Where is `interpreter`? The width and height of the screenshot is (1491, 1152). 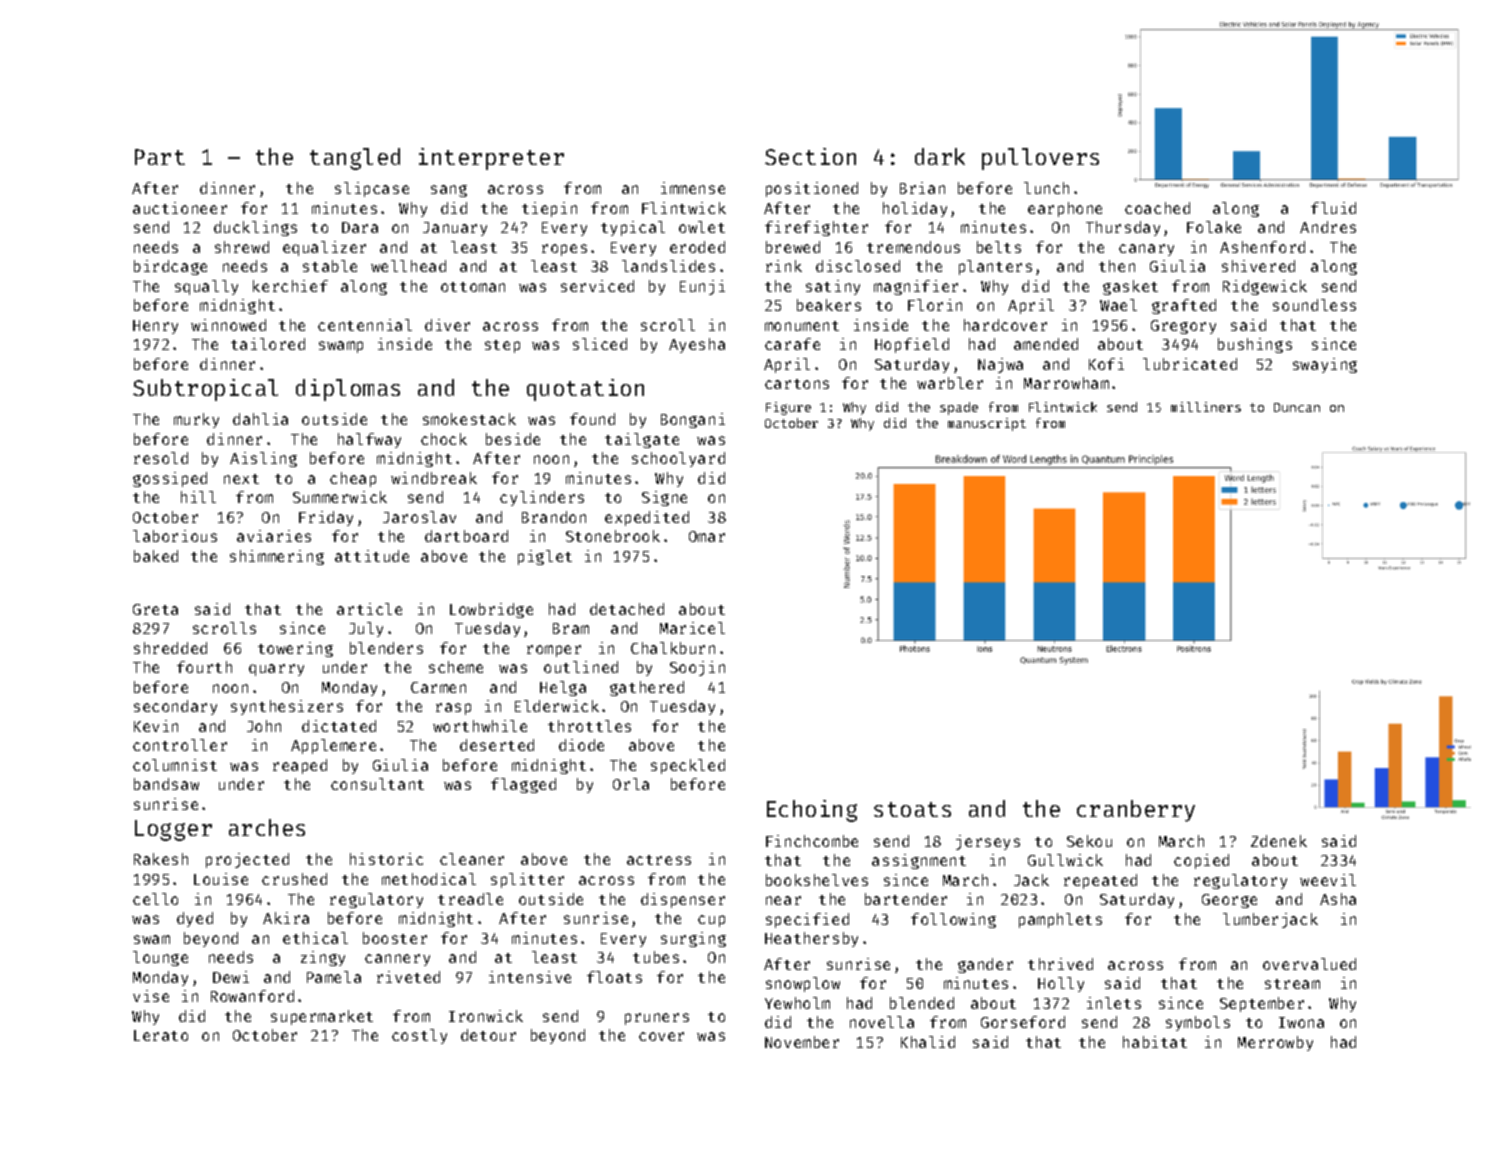 interpreter is located at coordinates (491, 159).
